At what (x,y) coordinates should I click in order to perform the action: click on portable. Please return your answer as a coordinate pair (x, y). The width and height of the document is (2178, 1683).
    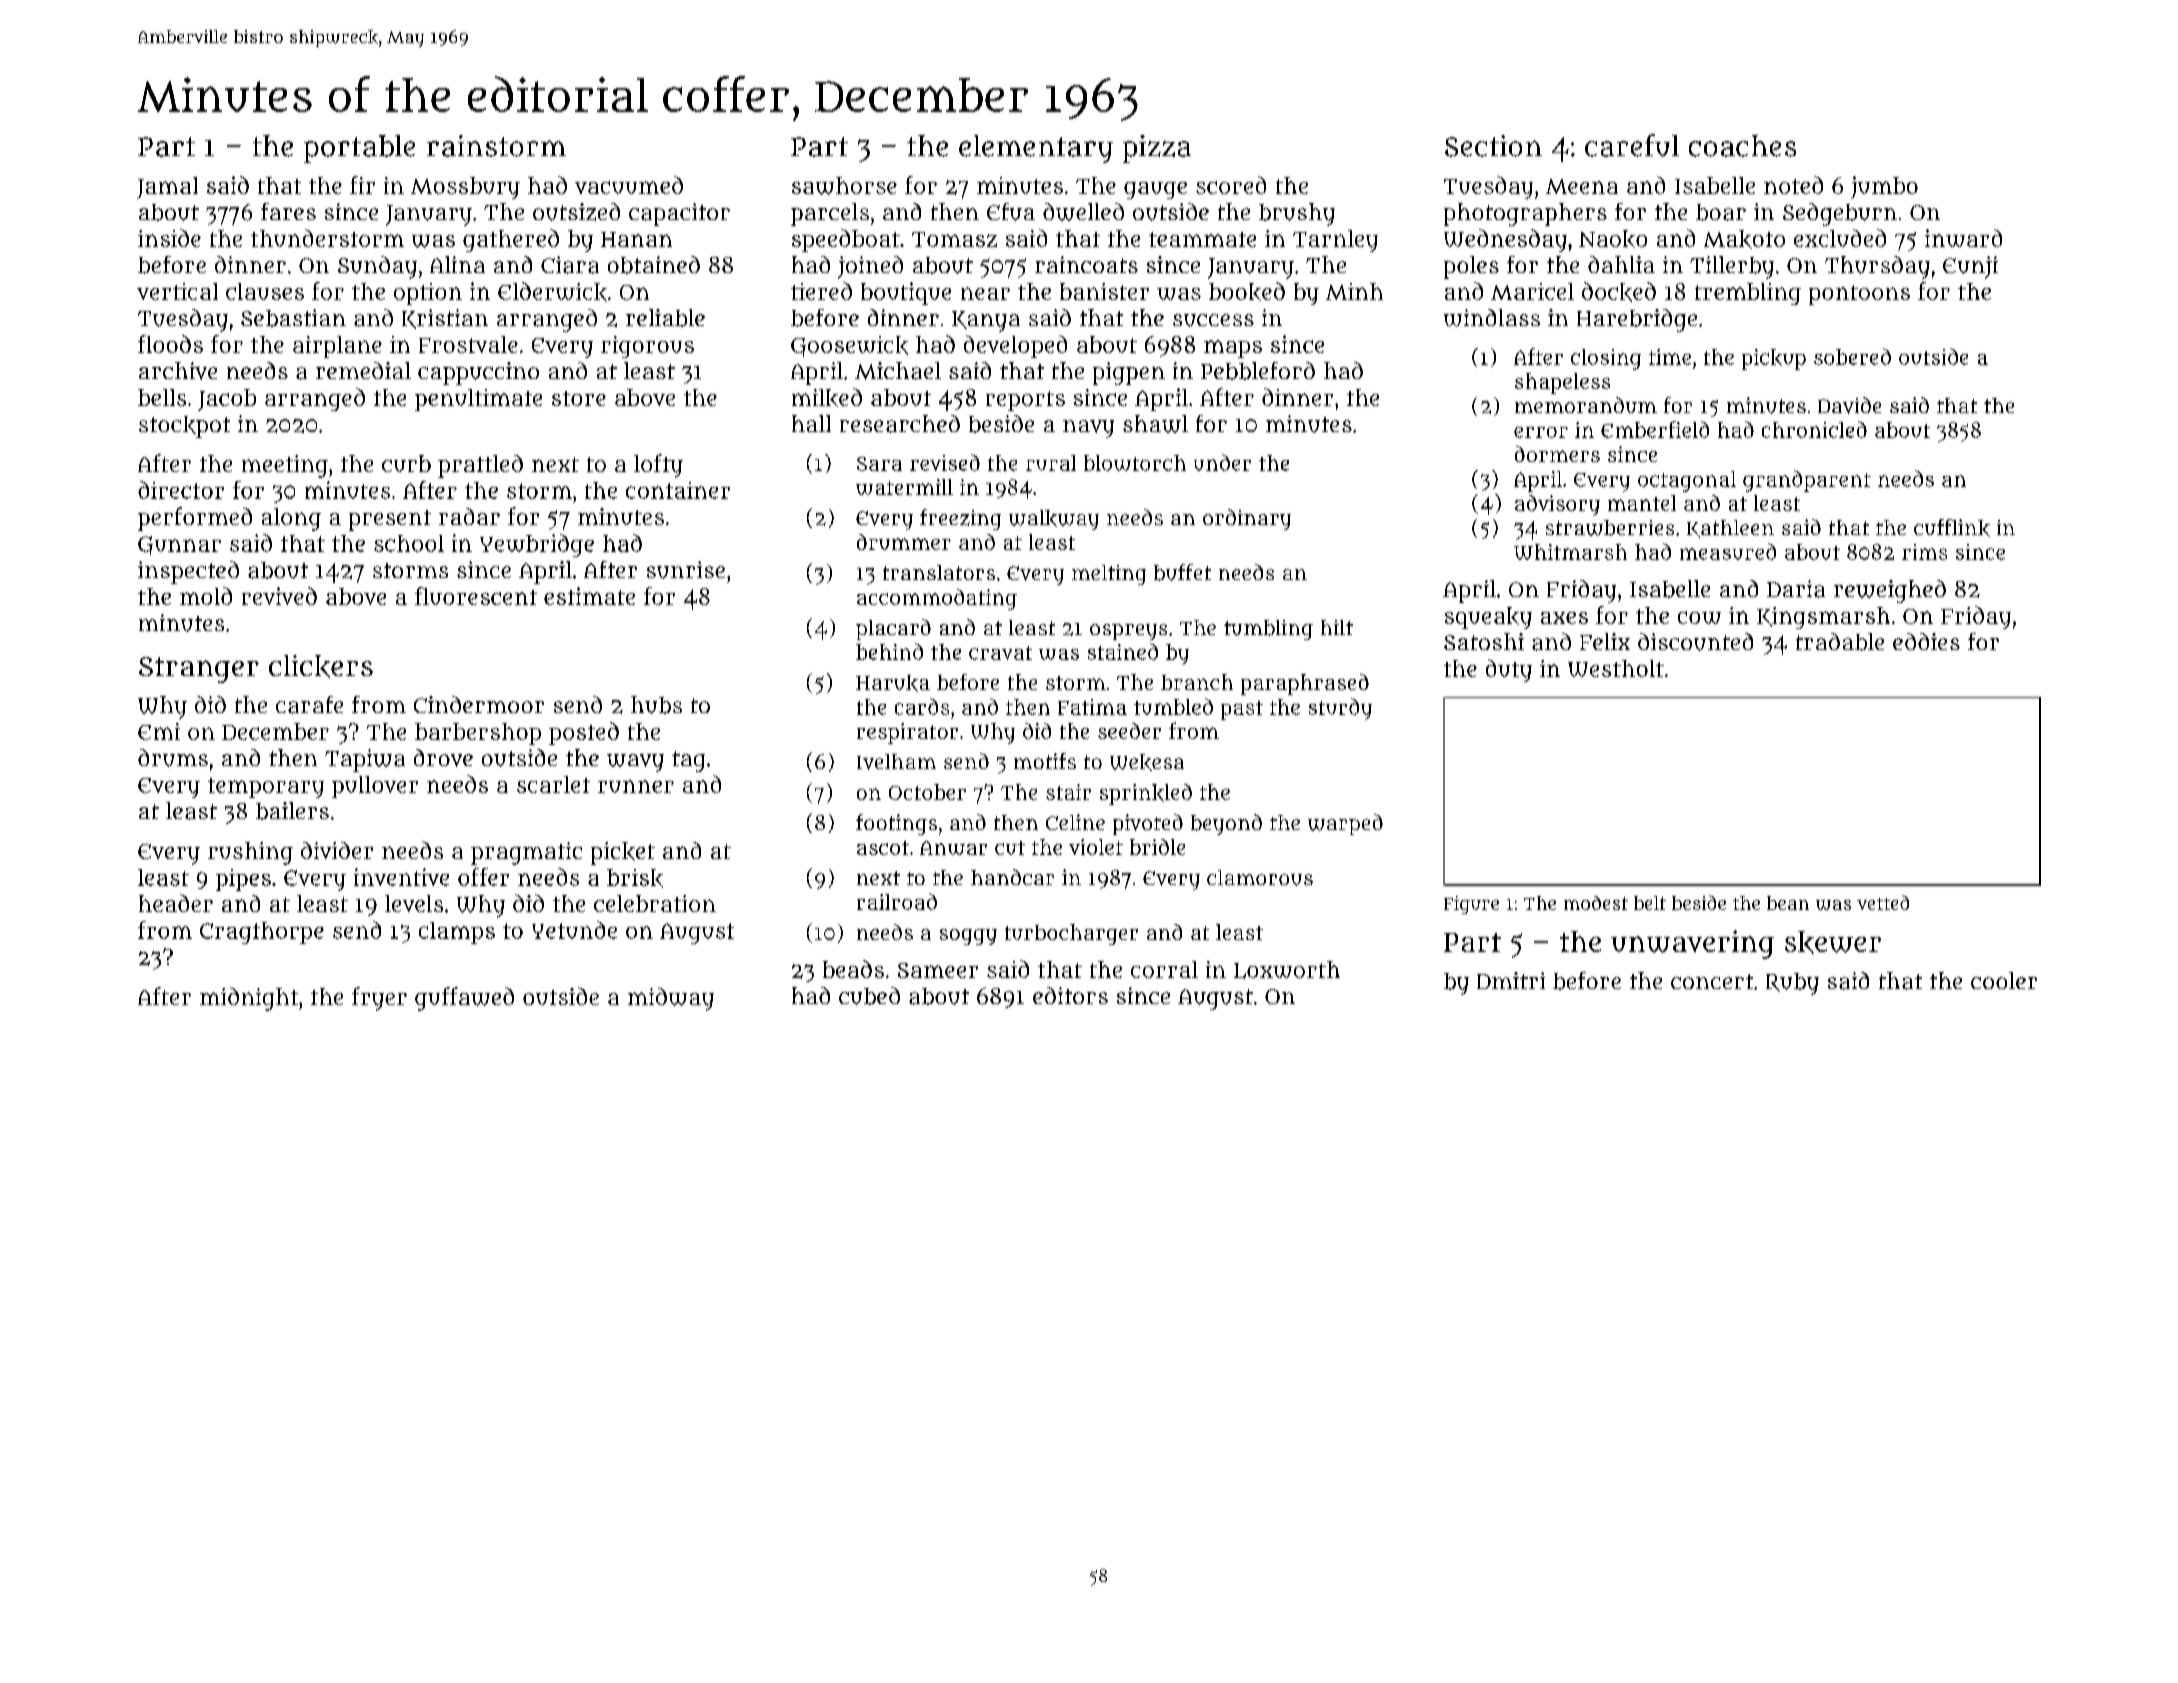
    Looking at the image, I should click on (359, 149).
